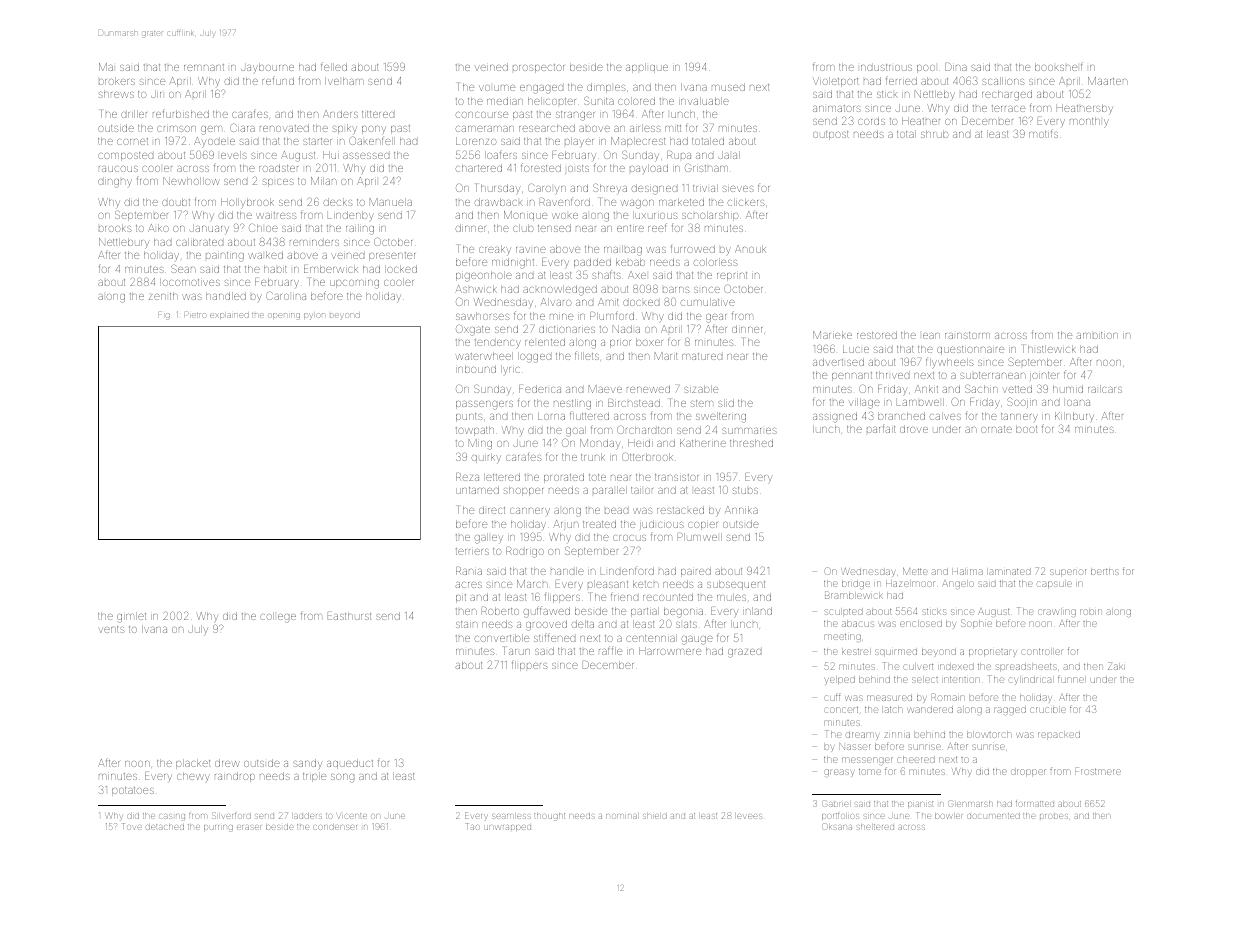 The image size is (1233, 952). Describe the element at coordinates (1108, 81) in the document. I see `Maarten` at that location.
